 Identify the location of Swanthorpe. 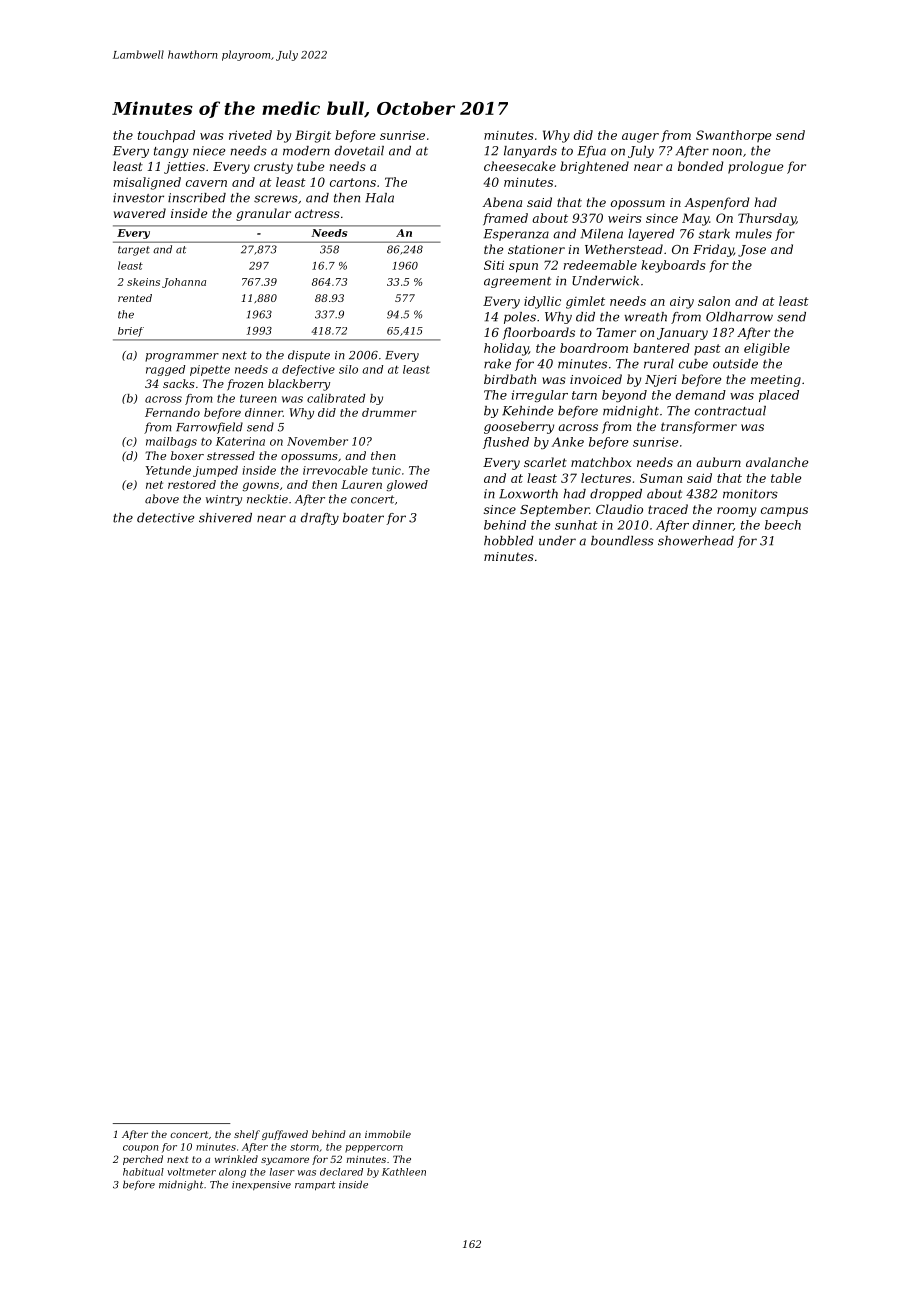
(733, 136).
